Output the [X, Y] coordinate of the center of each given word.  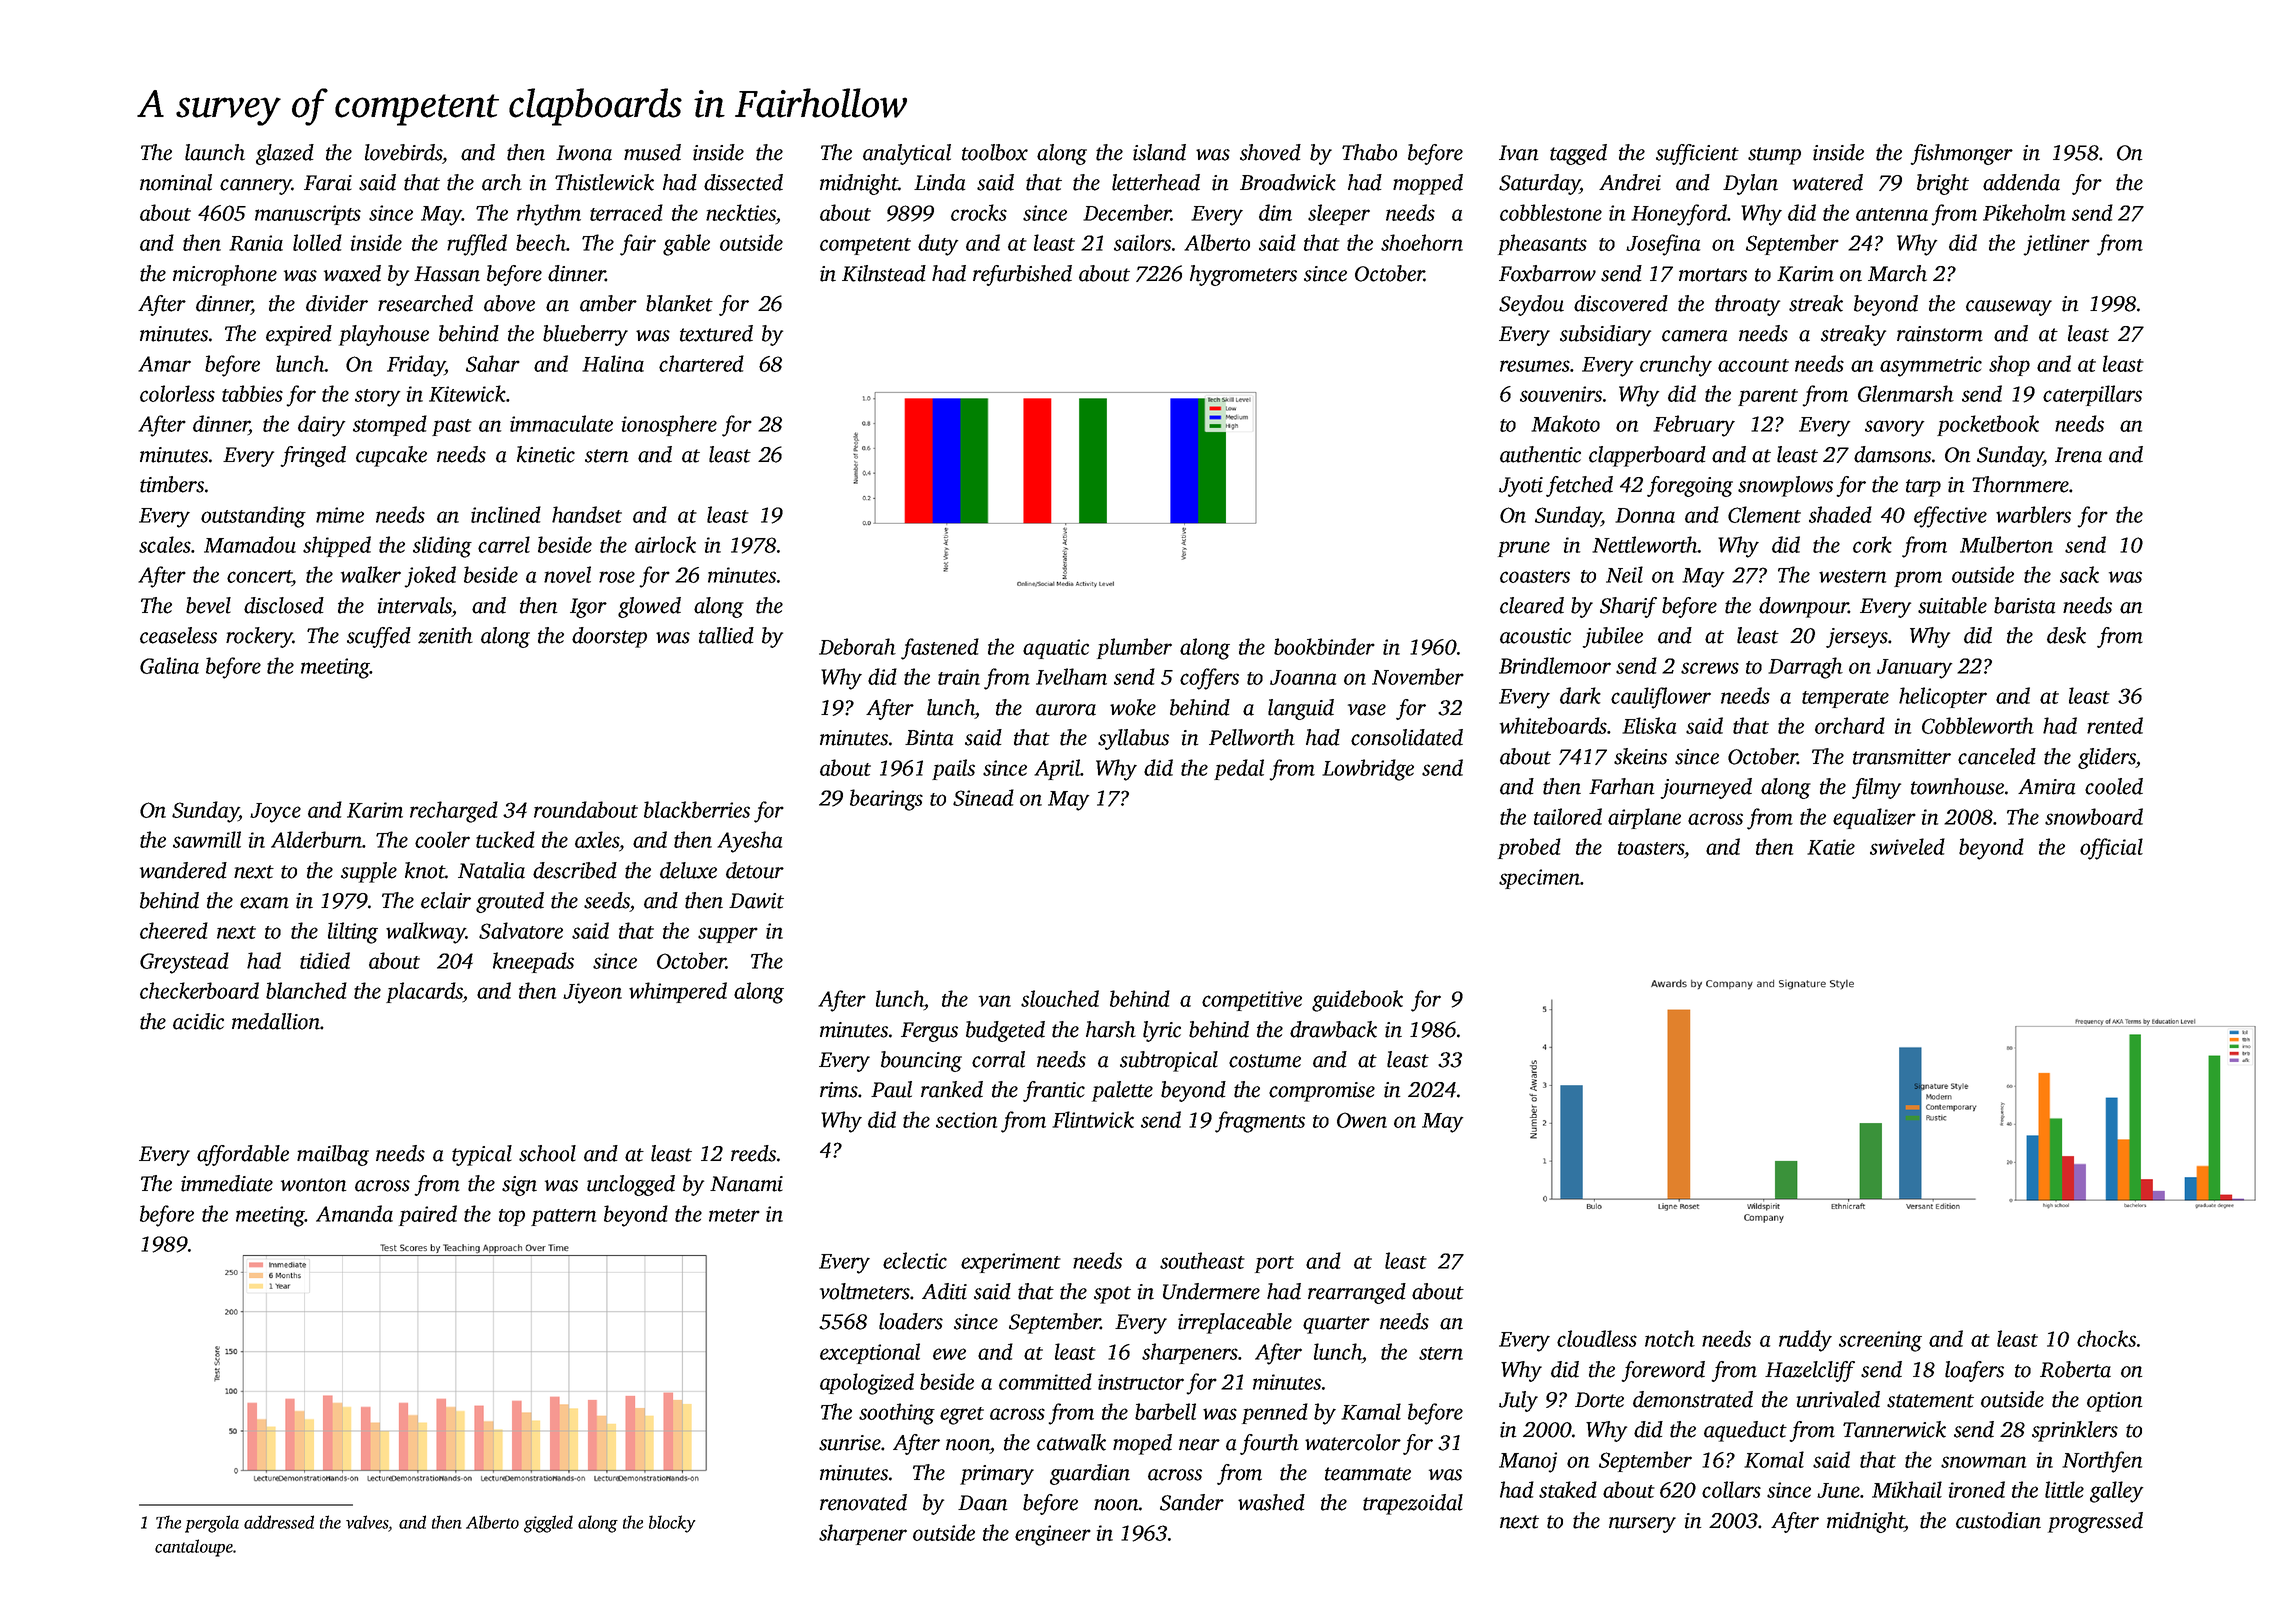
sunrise [850, 1443]
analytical [907, 154]
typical [482, 1155]
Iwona [584, 153]
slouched [1060, 998]
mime [340, 515]
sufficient [1697, 154]
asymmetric [1931, 366]
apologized [867, 1384]
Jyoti [1521, 487]
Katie [1831, 847]
